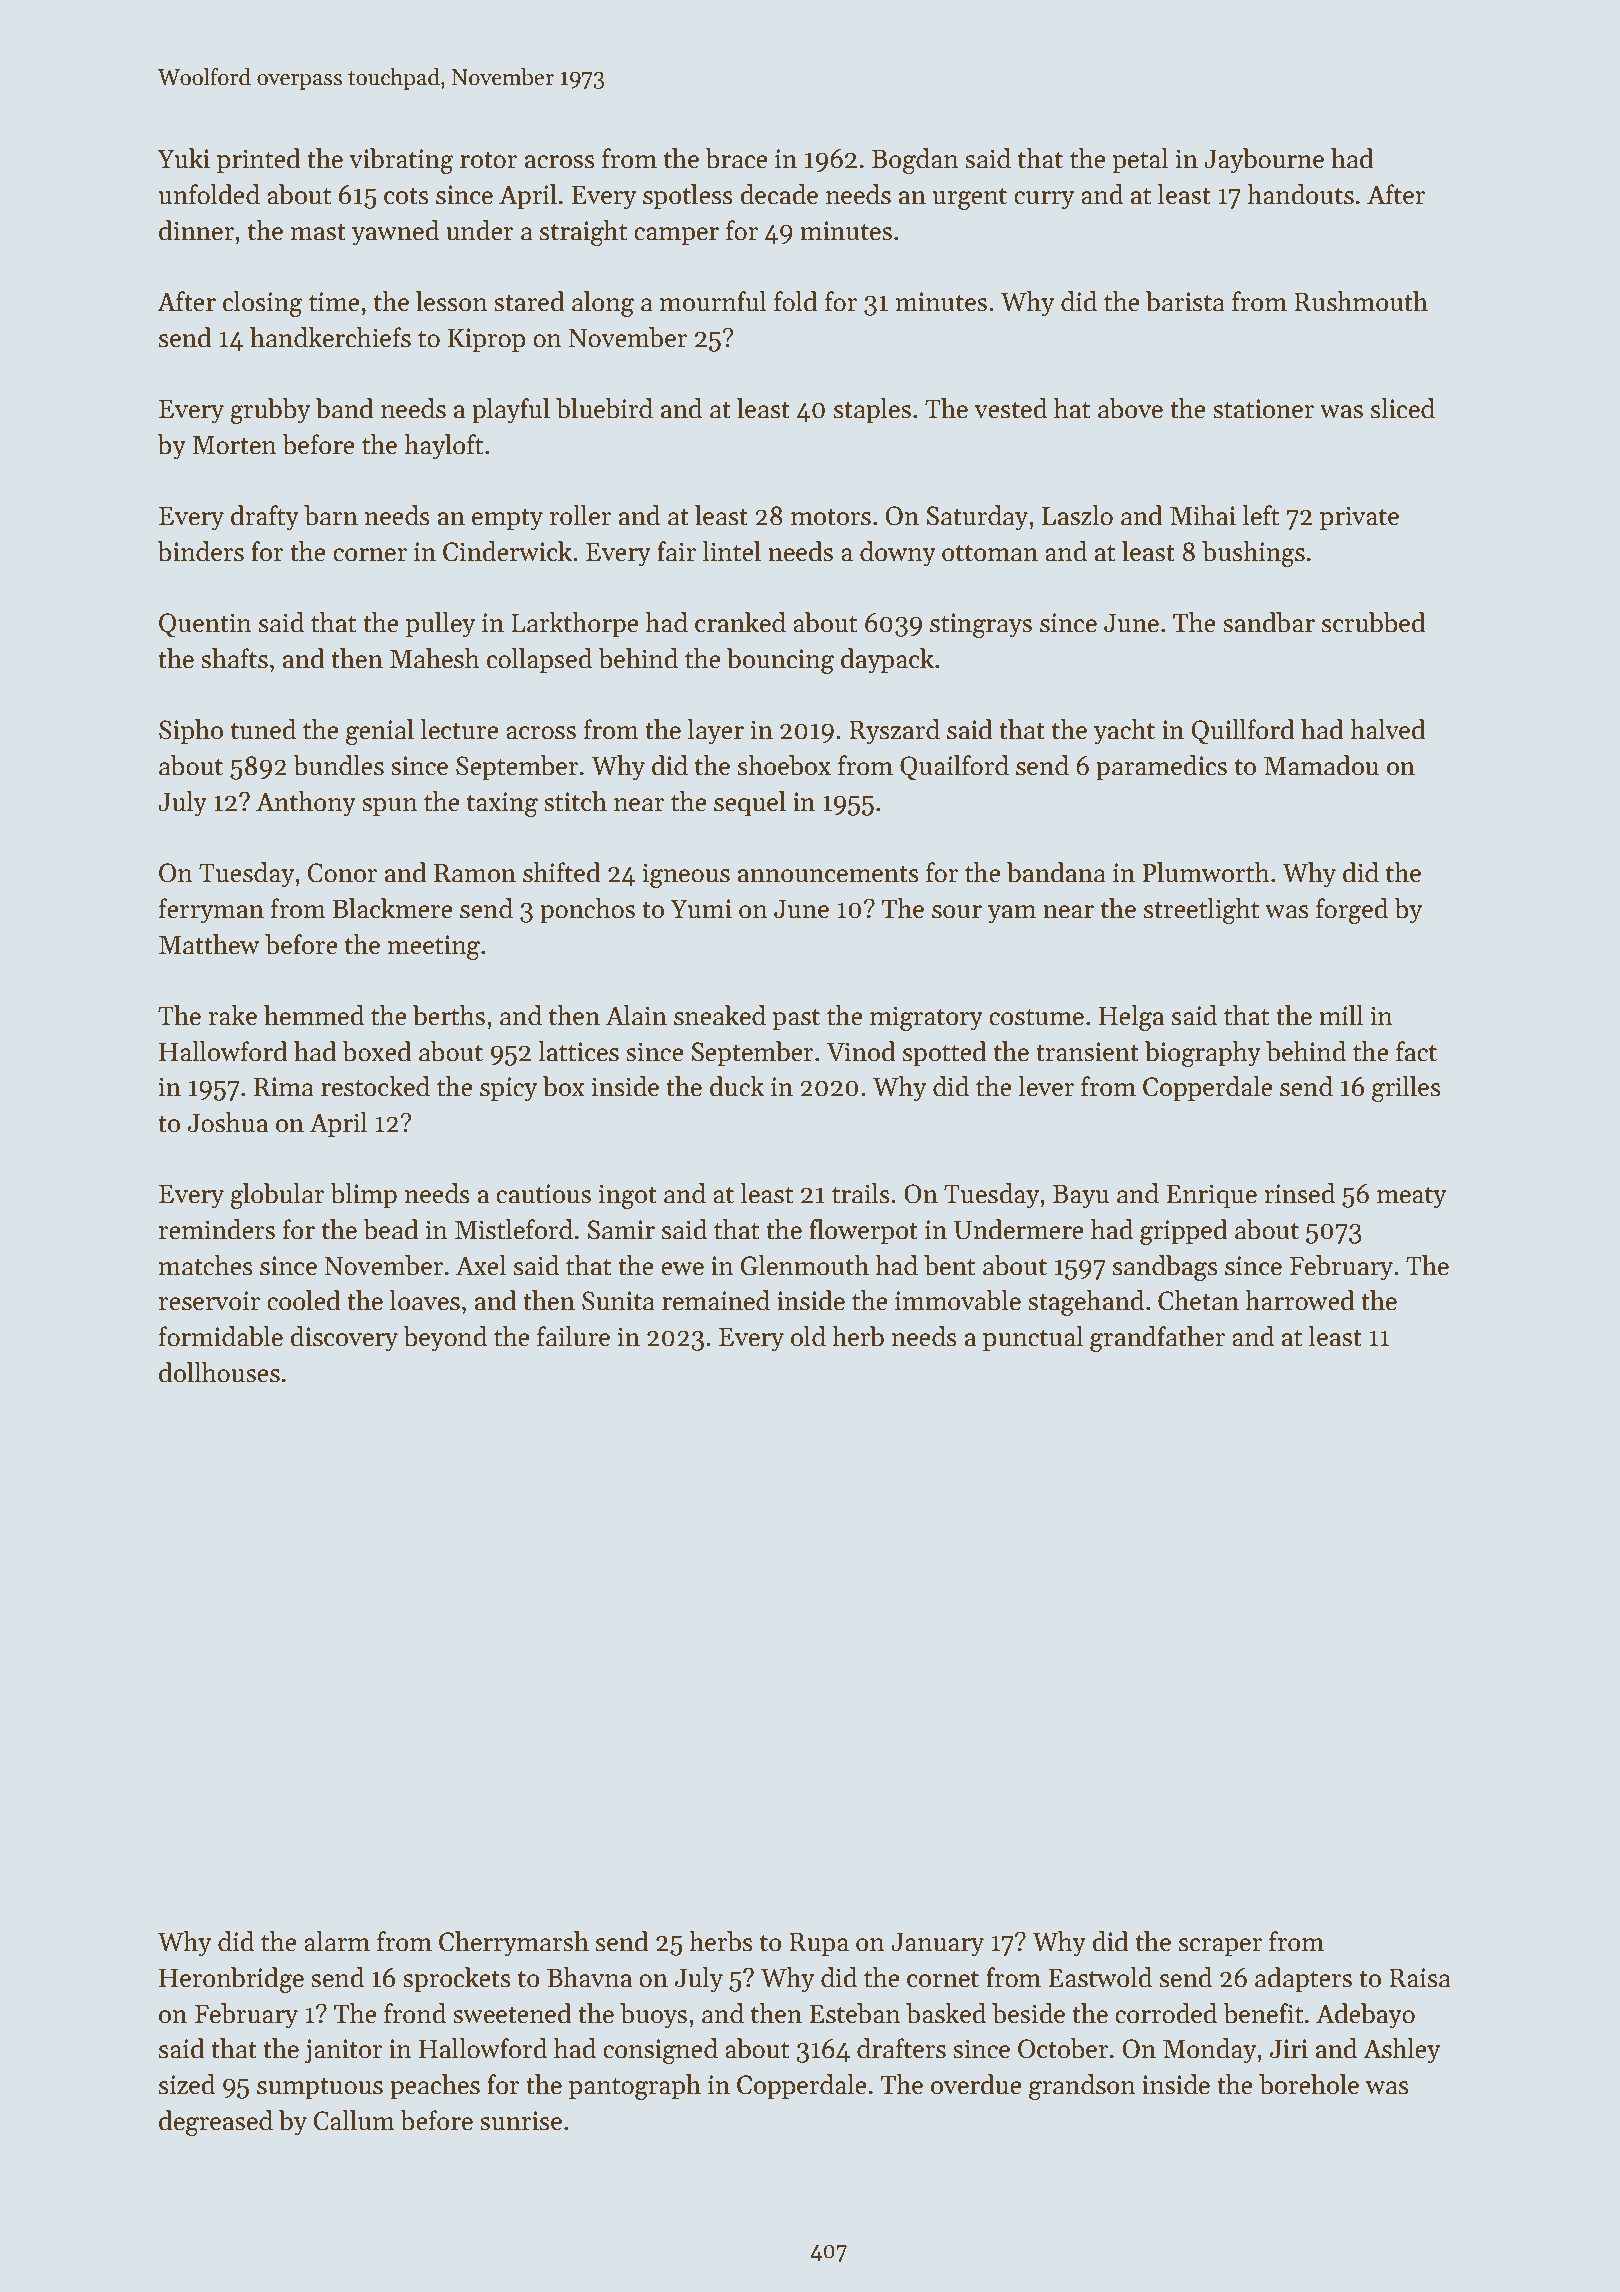 The height and width of the screenshot is (2292, 1620). What do you see at coordinates (635, 2087) in the screenshot?
I see `pantograph` at bounding box center [635, 2087].
